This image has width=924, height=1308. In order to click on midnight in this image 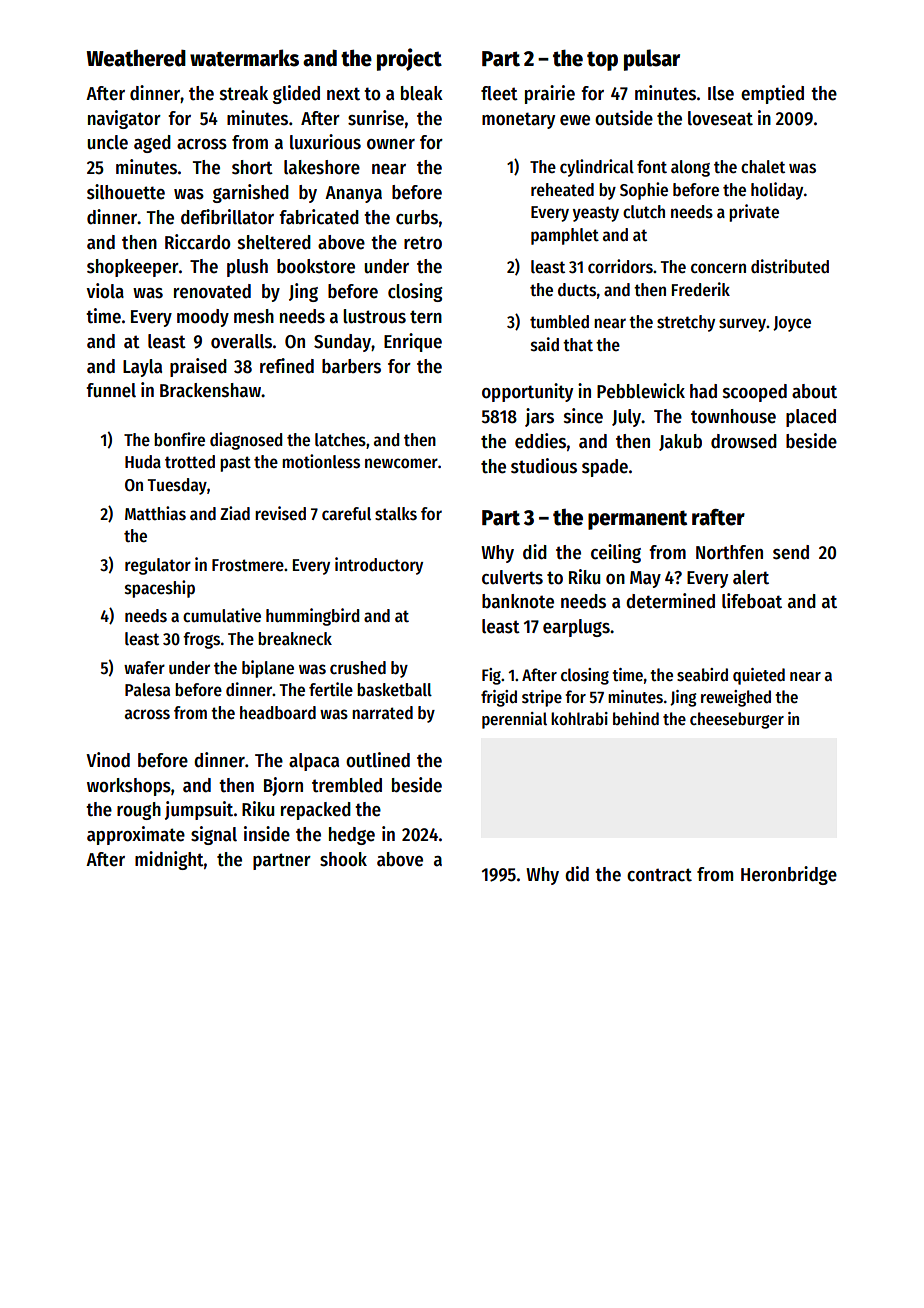, I will do `click(169, 860)`.
